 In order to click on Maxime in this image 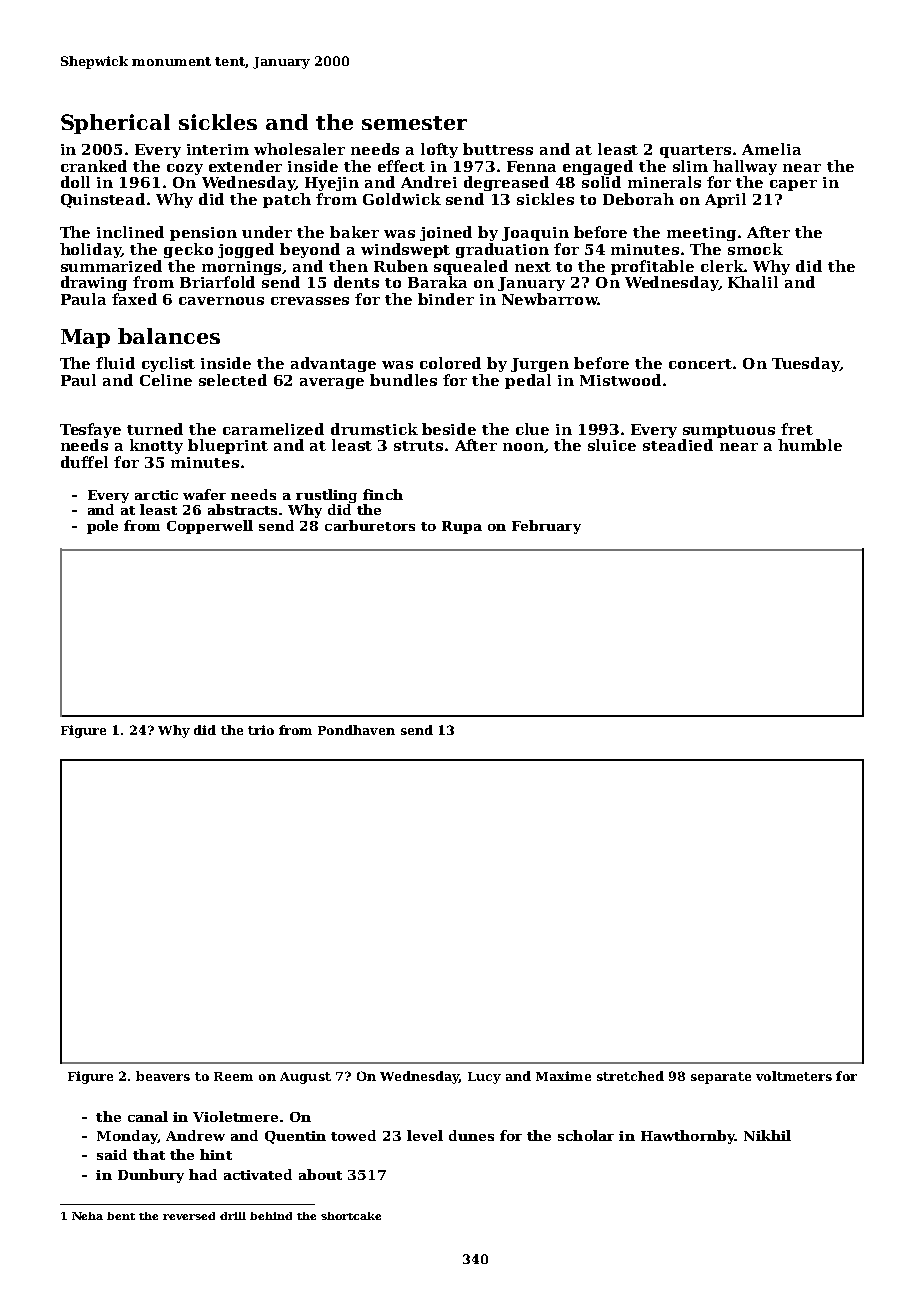, I will do `click(563, 1076)`.
